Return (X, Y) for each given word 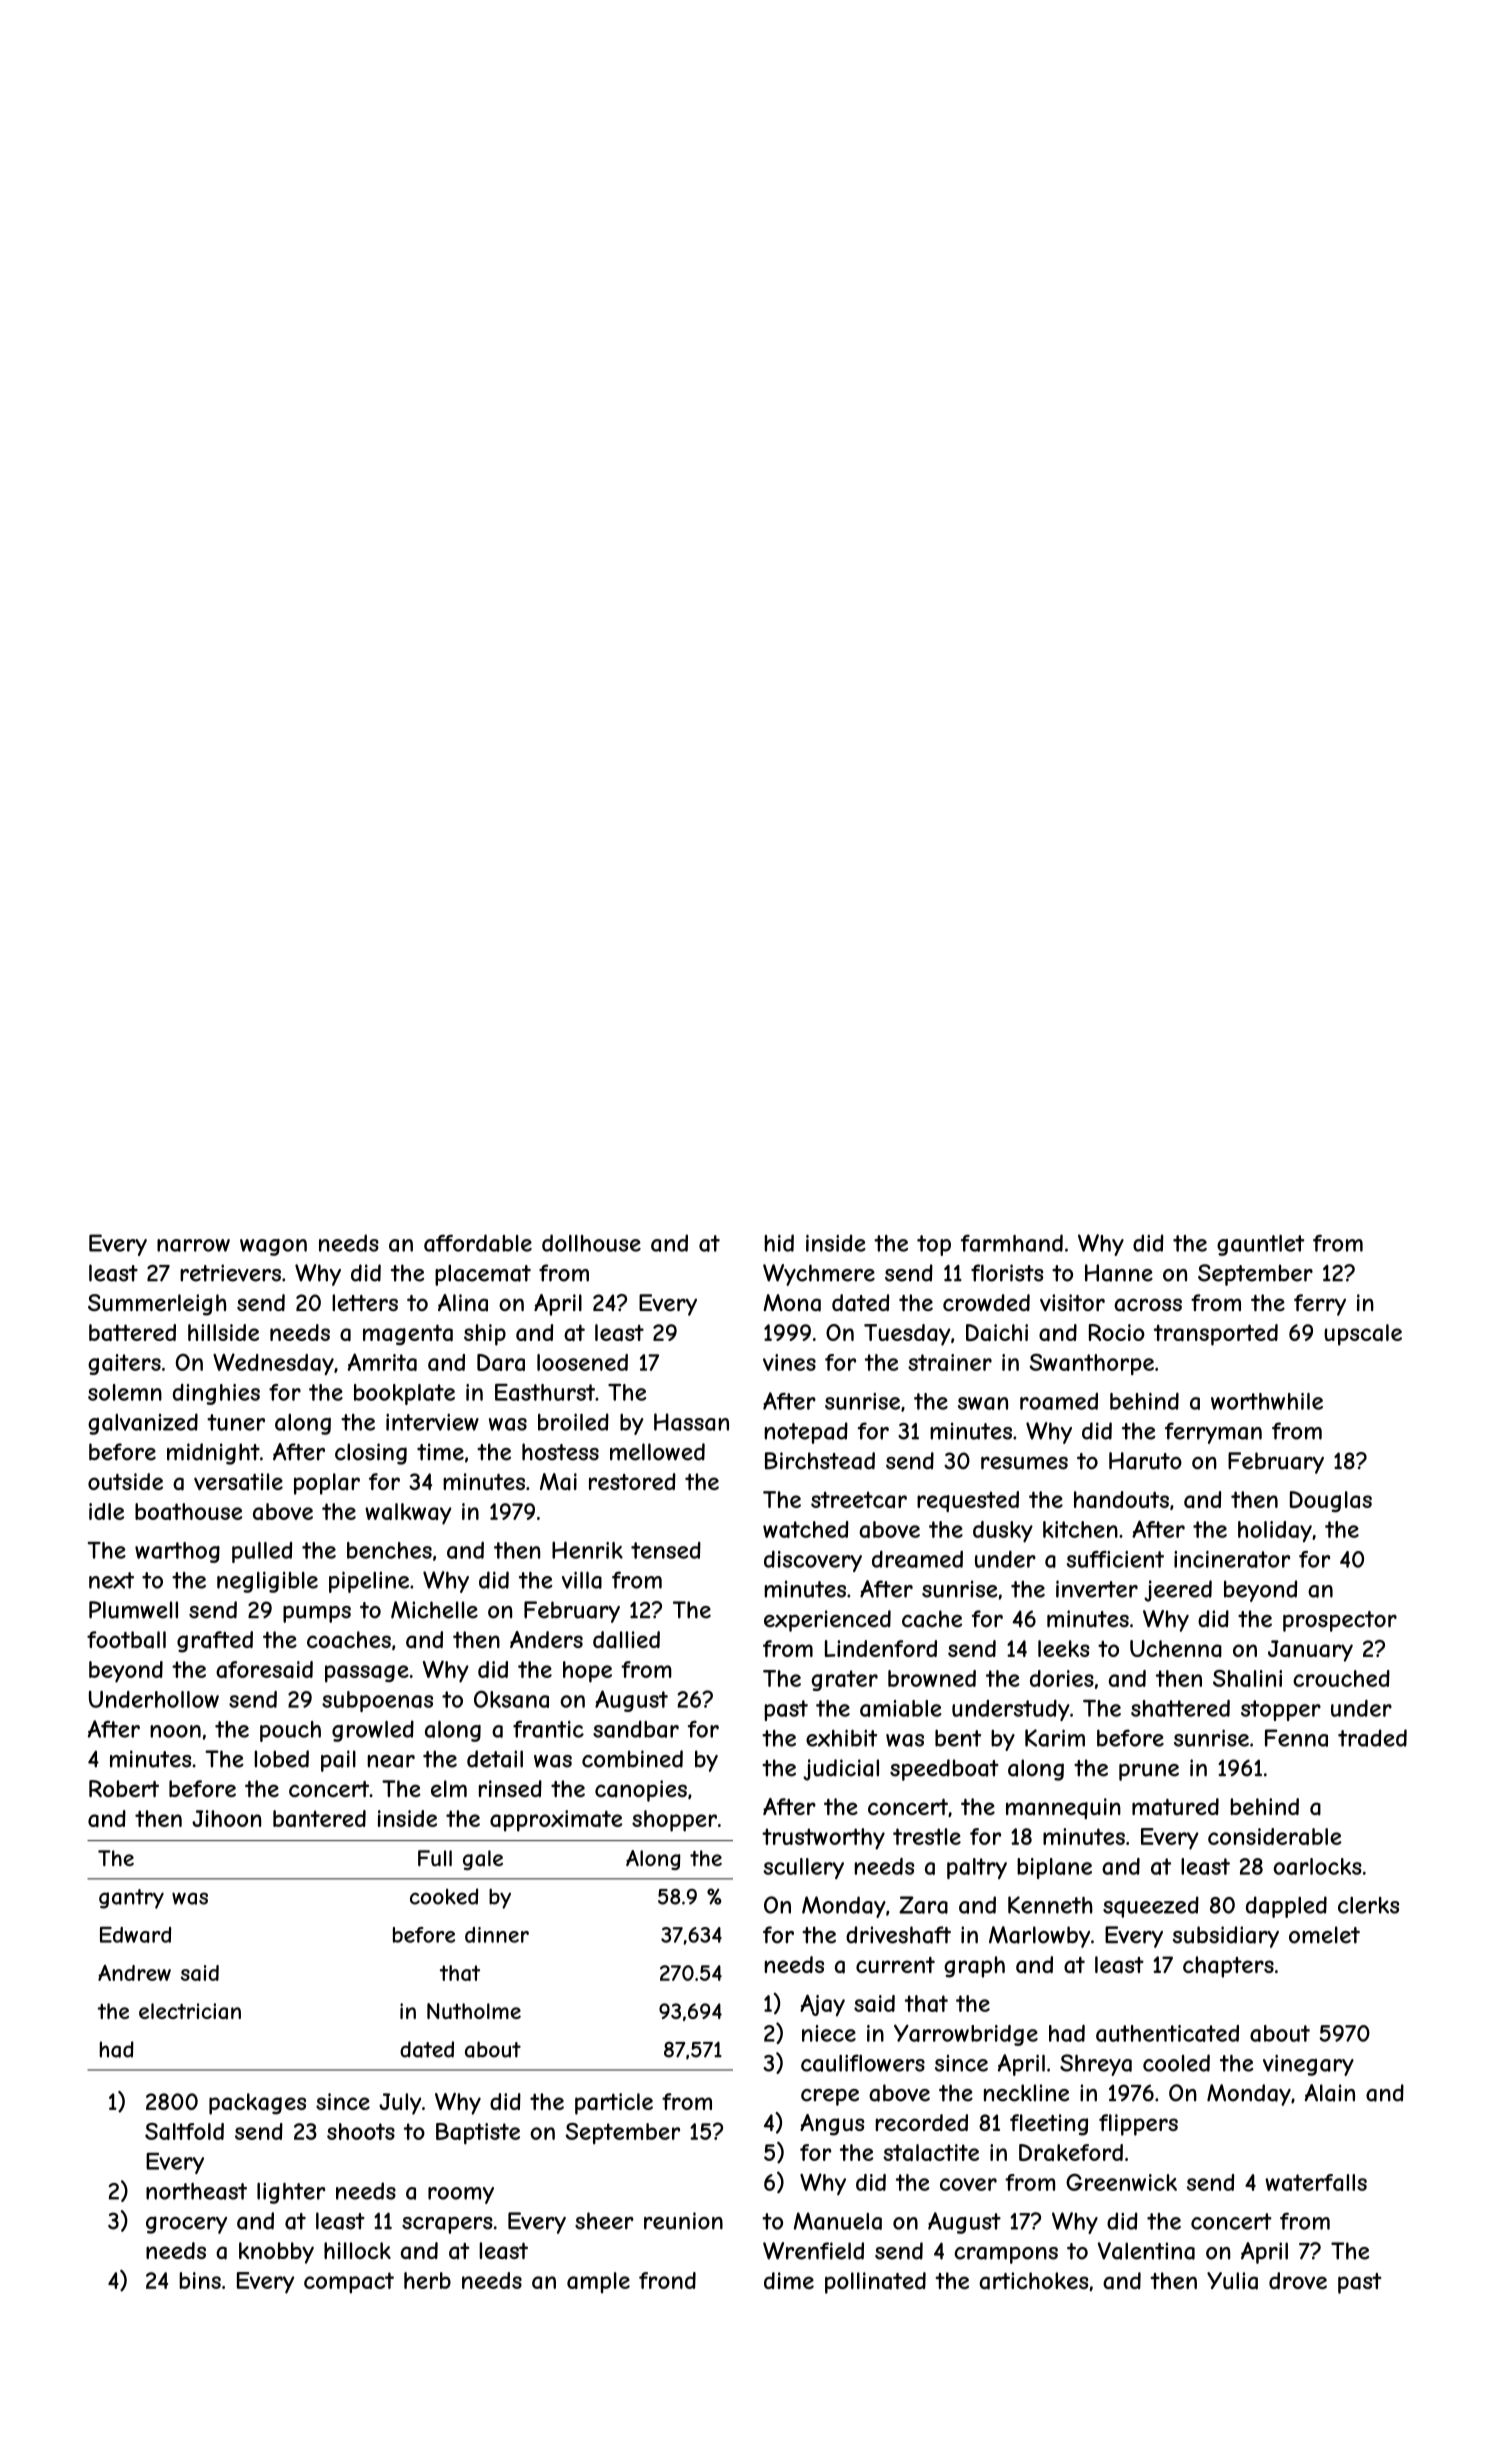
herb (427, 2280)
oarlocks (1318, 1866)
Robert (124, 1788)
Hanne (1119, 1273)
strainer (950, 1362)
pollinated (875, 2283)
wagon (273, 1247)
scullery (803, 1868)
